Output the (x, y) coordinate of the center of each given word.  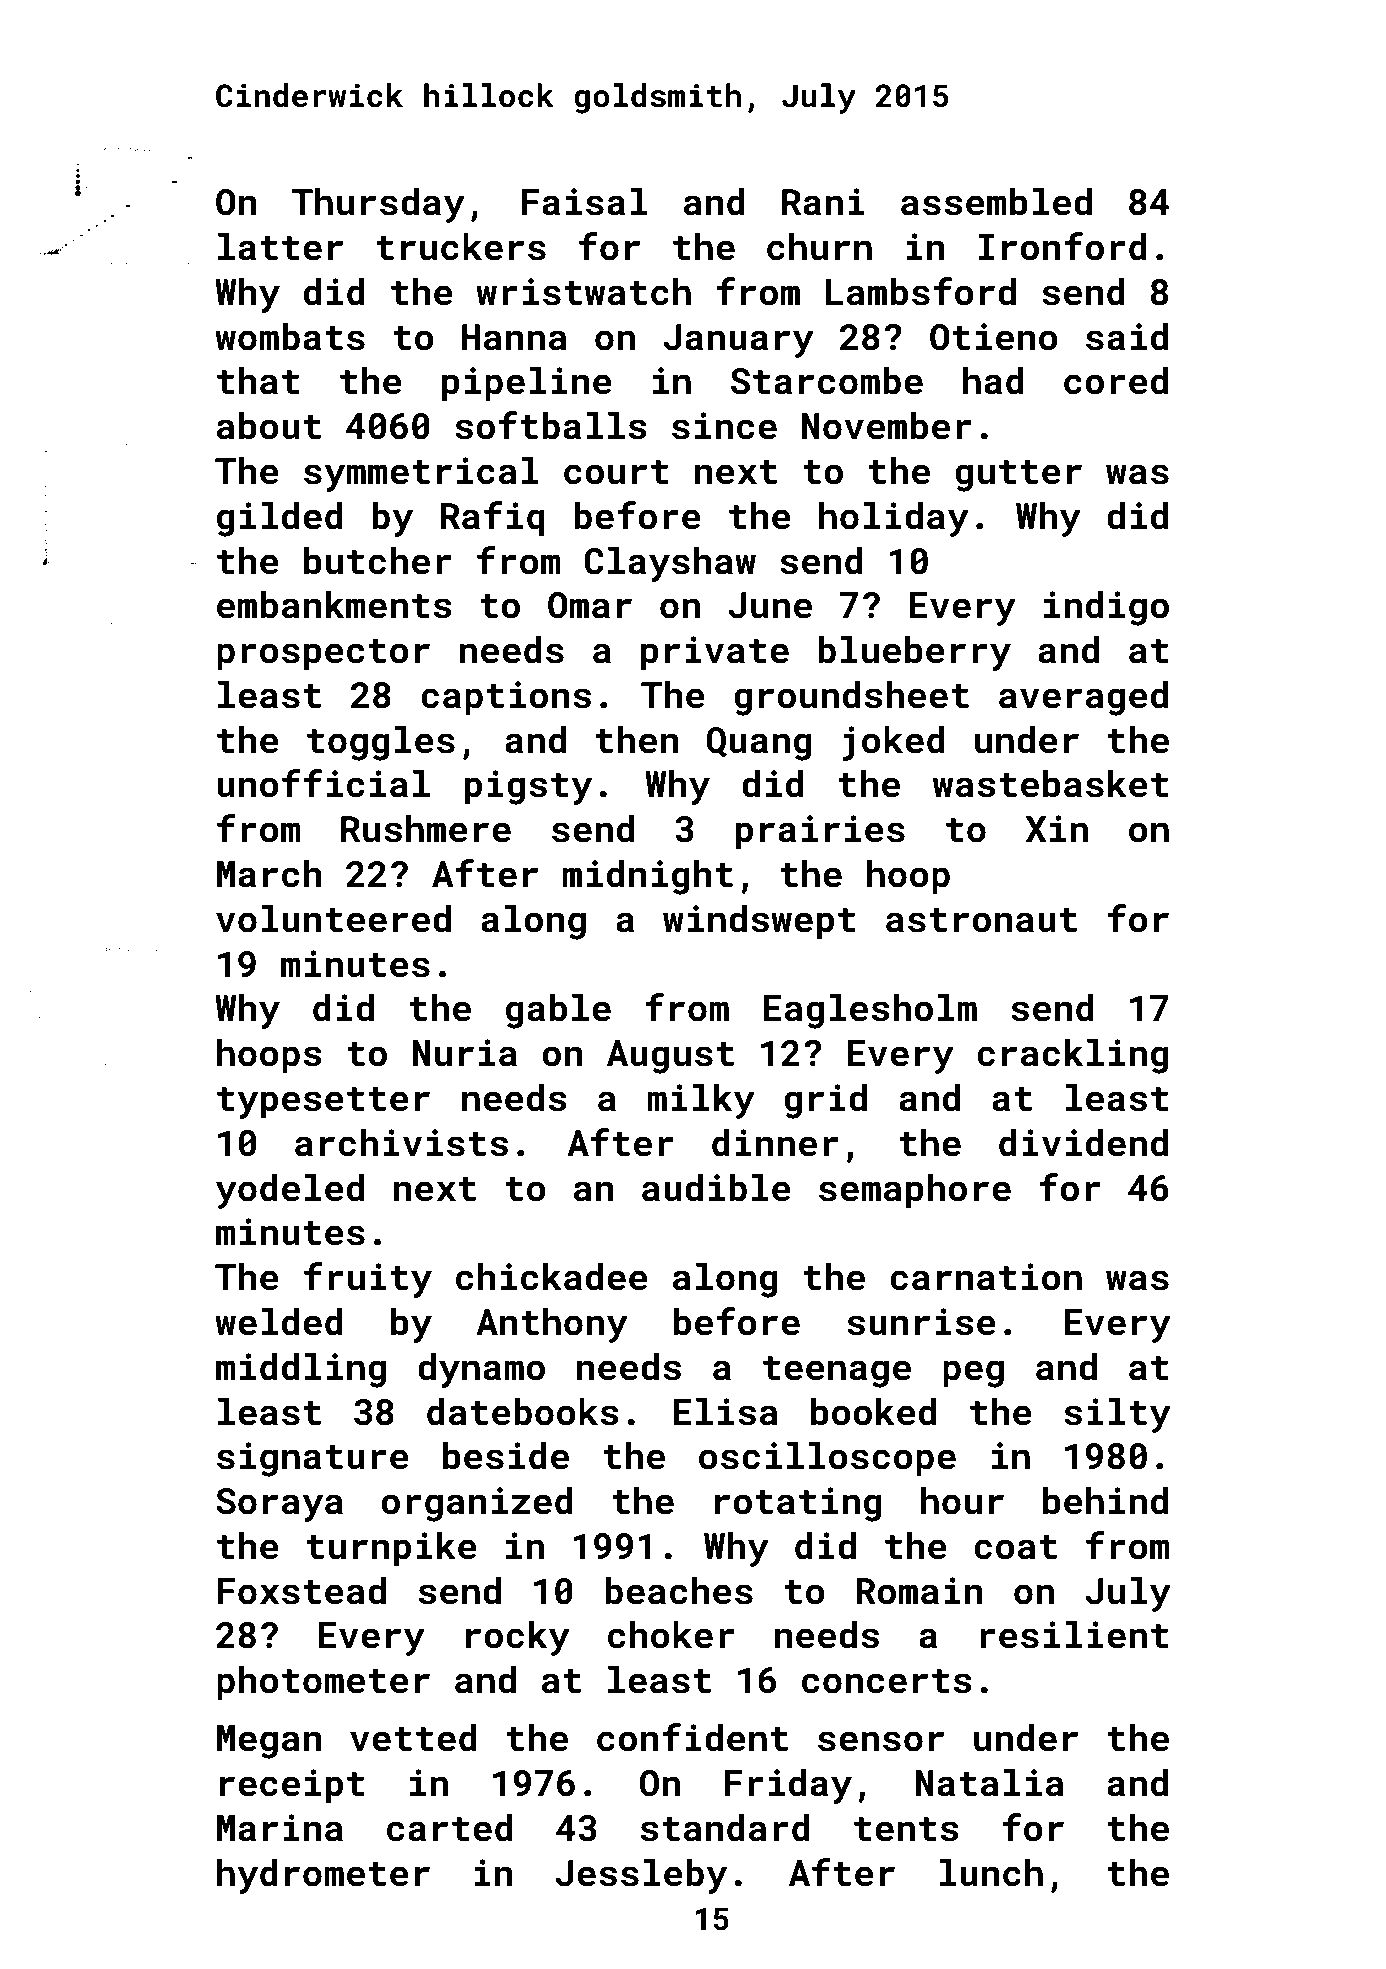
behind (1105, 1501)
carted (450, 1828)
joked (893, 743)
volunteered (333, 919)
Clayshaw (670, 564)
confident (692, 1737)
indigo (1106, 608)
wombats (290, 337)
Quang (759, 744)
